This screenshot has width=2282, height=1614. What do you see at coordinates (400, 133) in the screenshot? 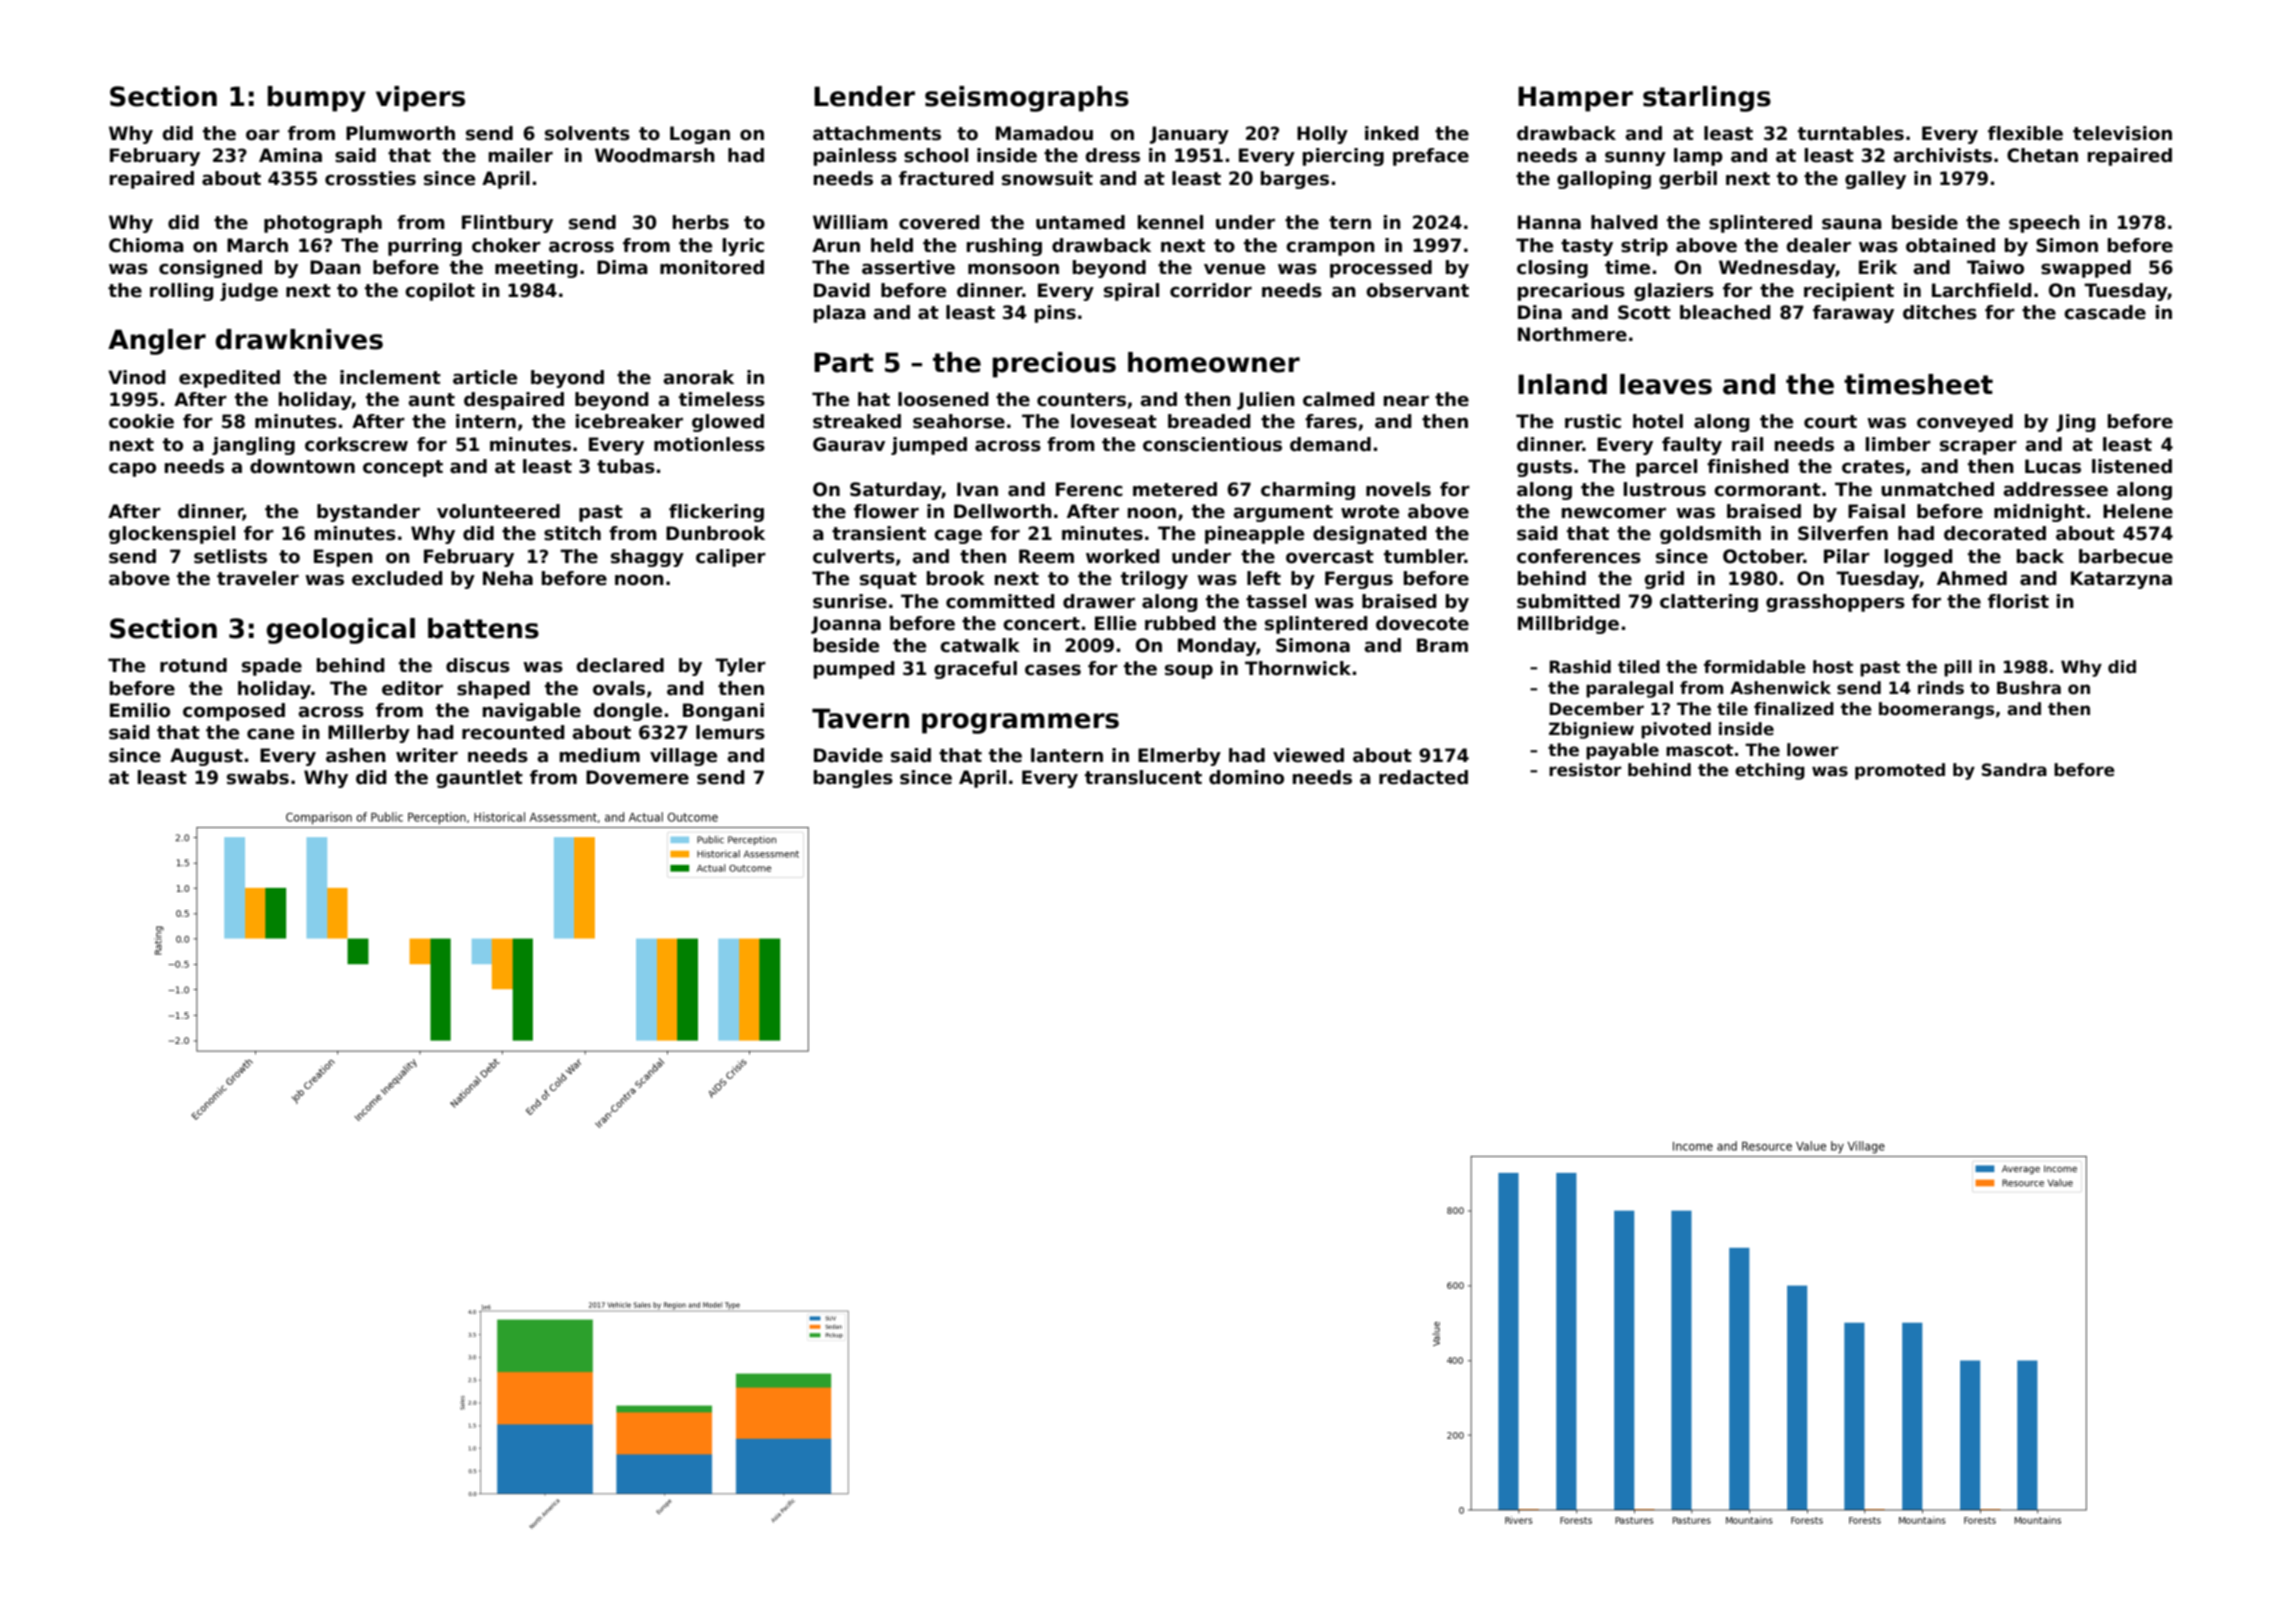
I see `Plumworth` at bounding box center [400, 133].
